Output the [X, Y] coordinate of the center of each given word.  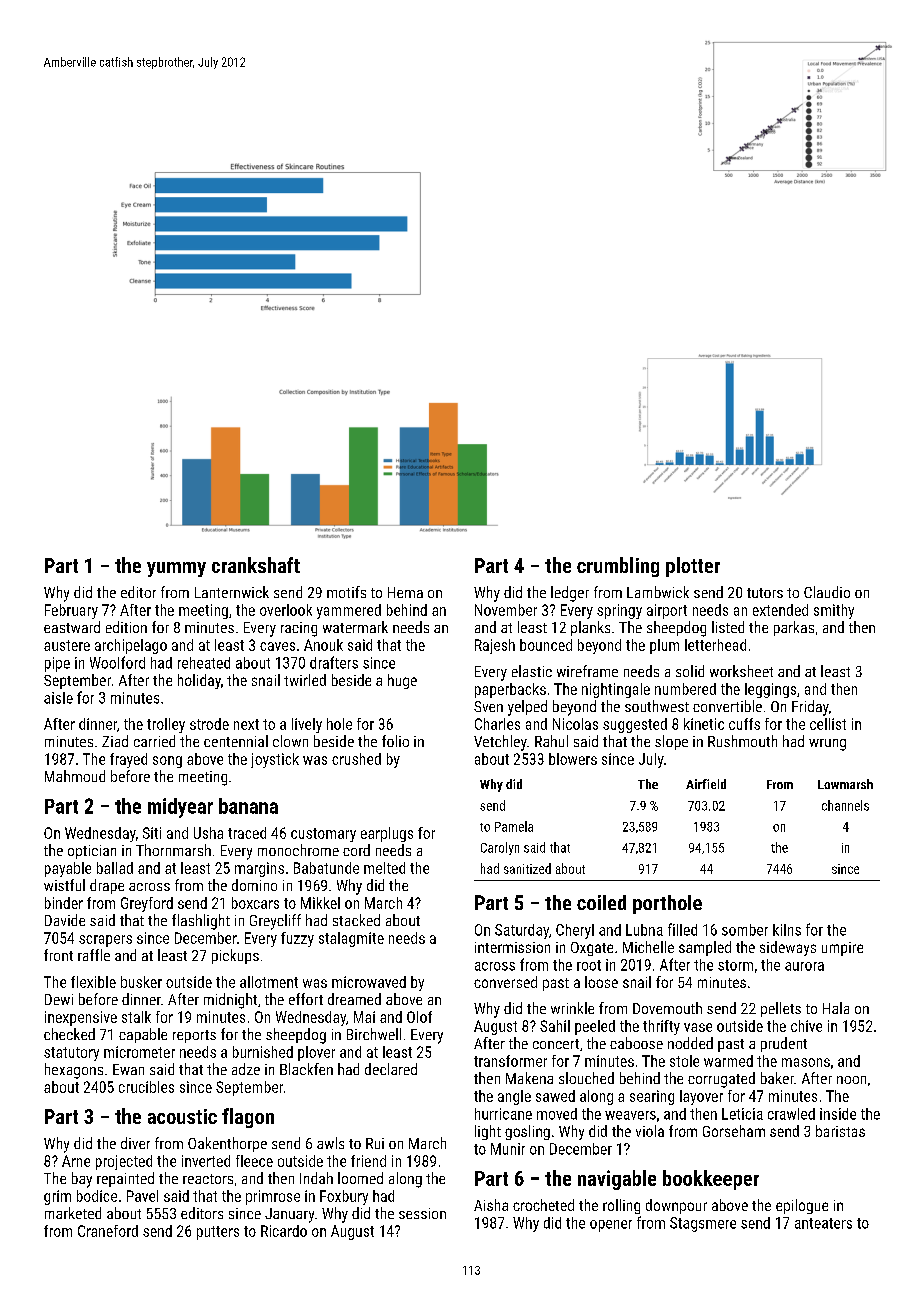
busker [141, 982]
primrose [273, 1197]
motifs [346, 592]
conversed [505, 982]
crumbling [618, 567]
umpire [842, 949]
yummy [176, 569]
